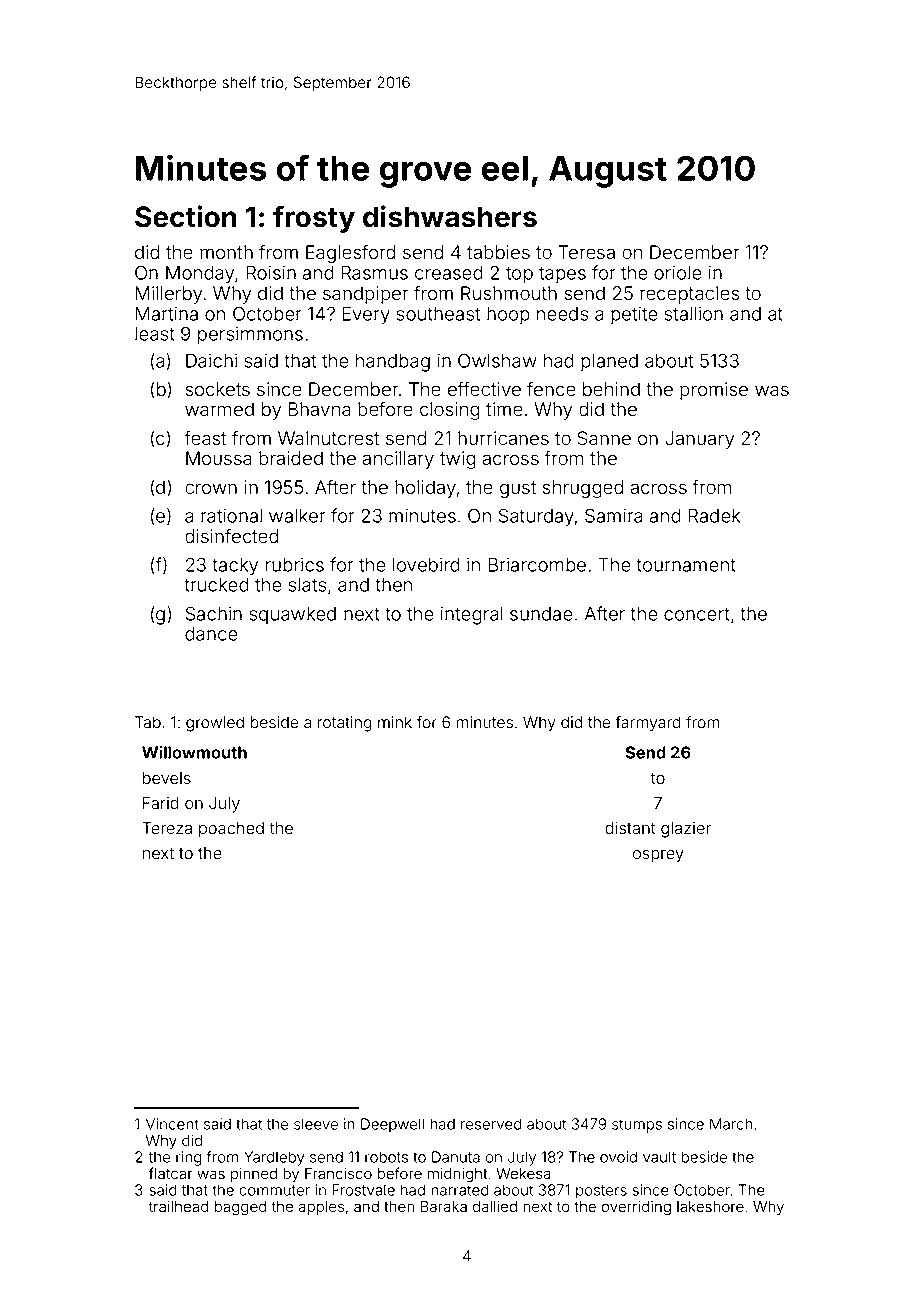  I want to click on Tereza, so click(167, 828).
